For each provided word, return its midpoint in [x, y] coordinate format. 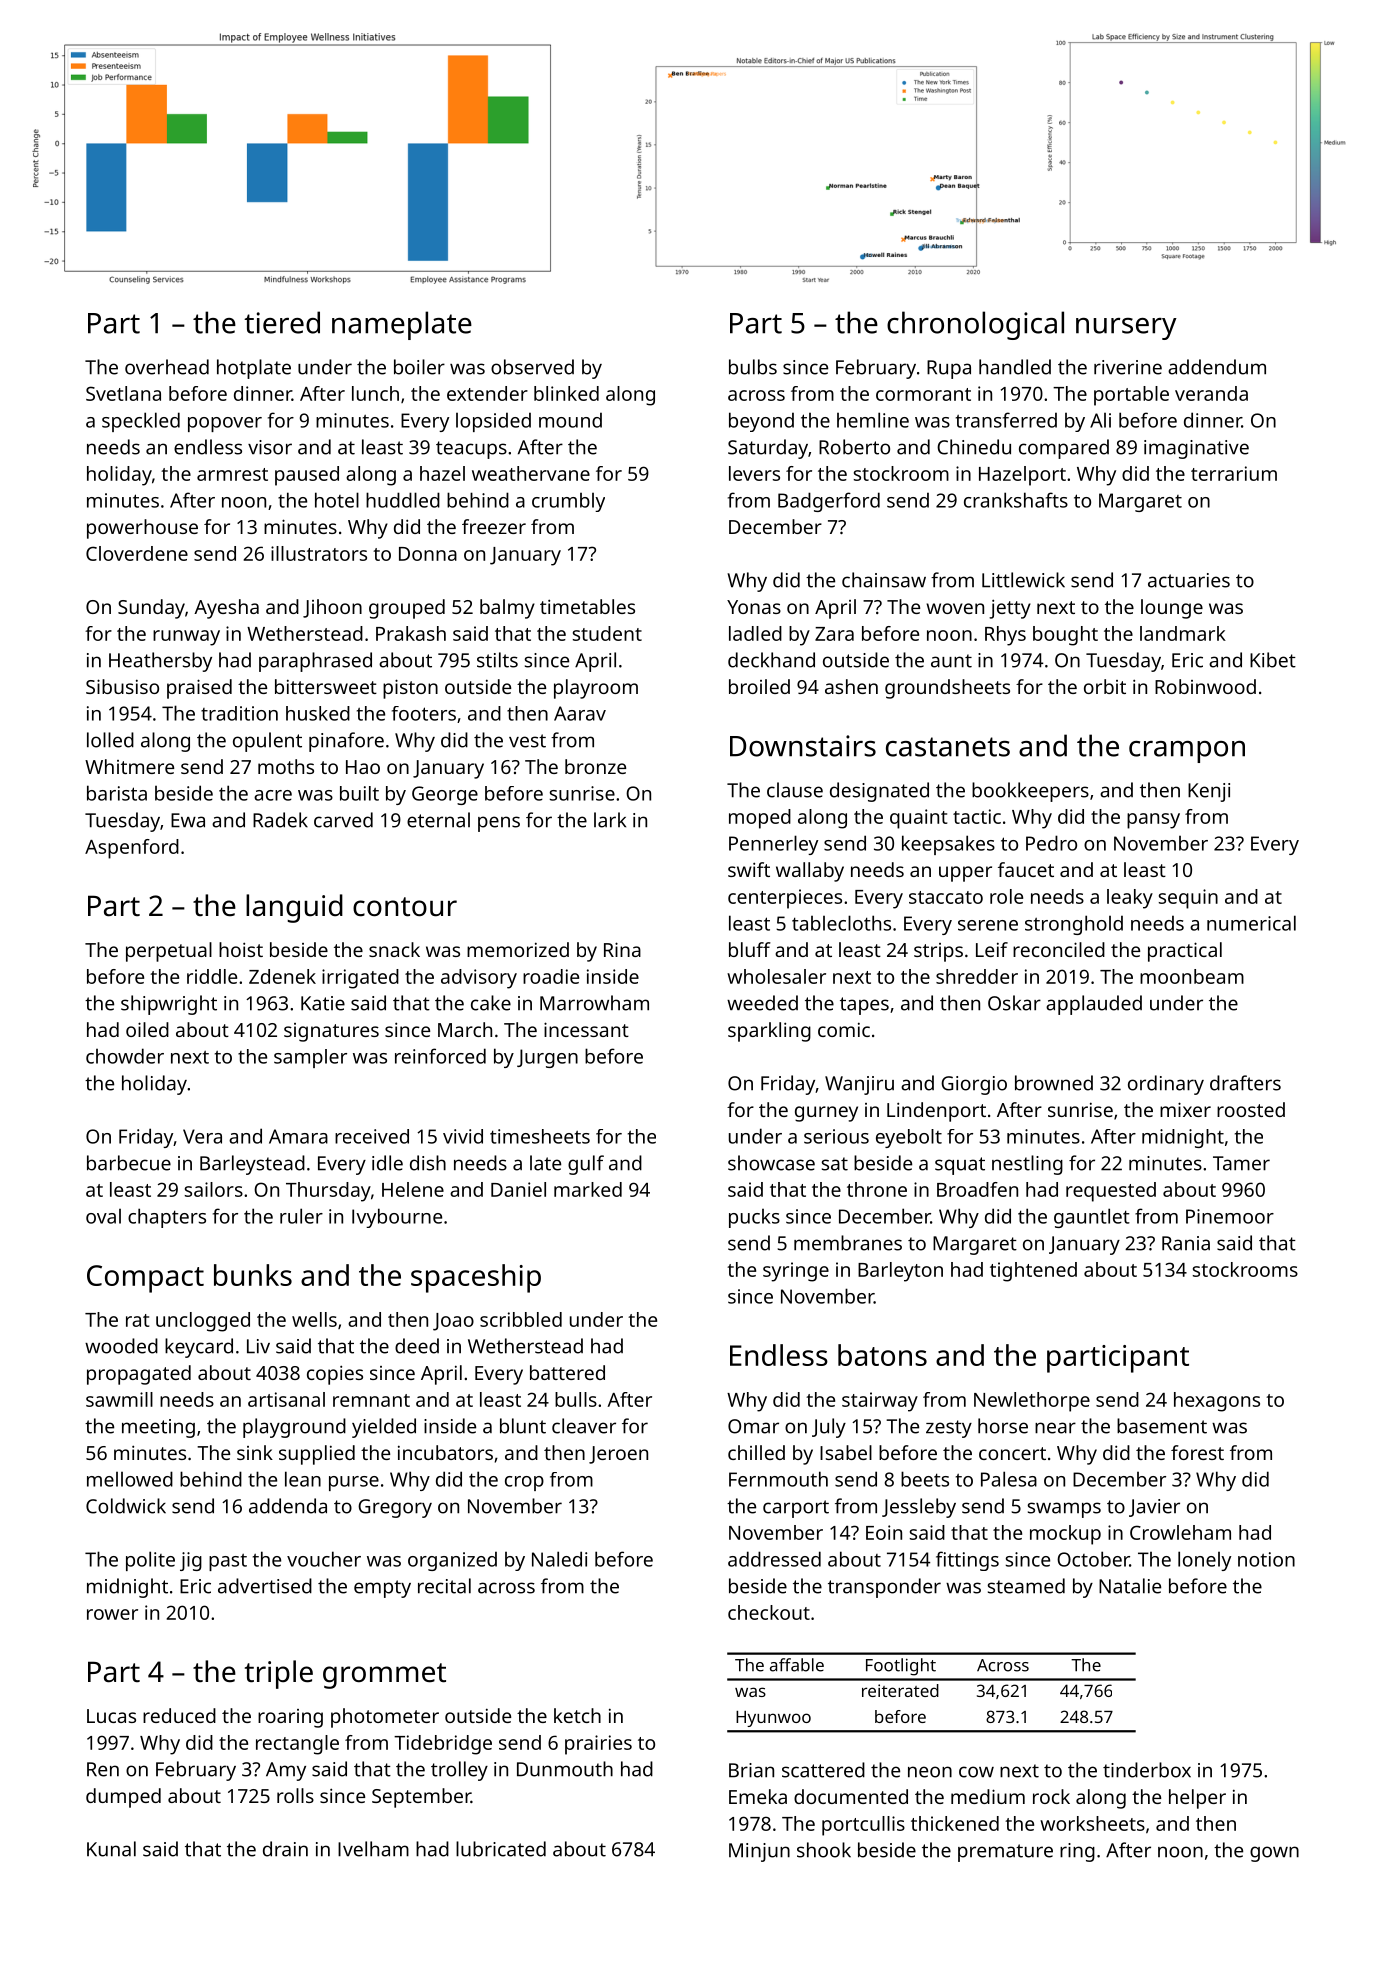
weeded [762, 1003]
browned [1054, 1083]
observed [532, 367]
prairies [598, 1745]
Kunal [111, 1849]
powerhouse [142, 529]
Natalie [1130, 1586]
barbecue [129, 1163]
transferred [1006, 420]
